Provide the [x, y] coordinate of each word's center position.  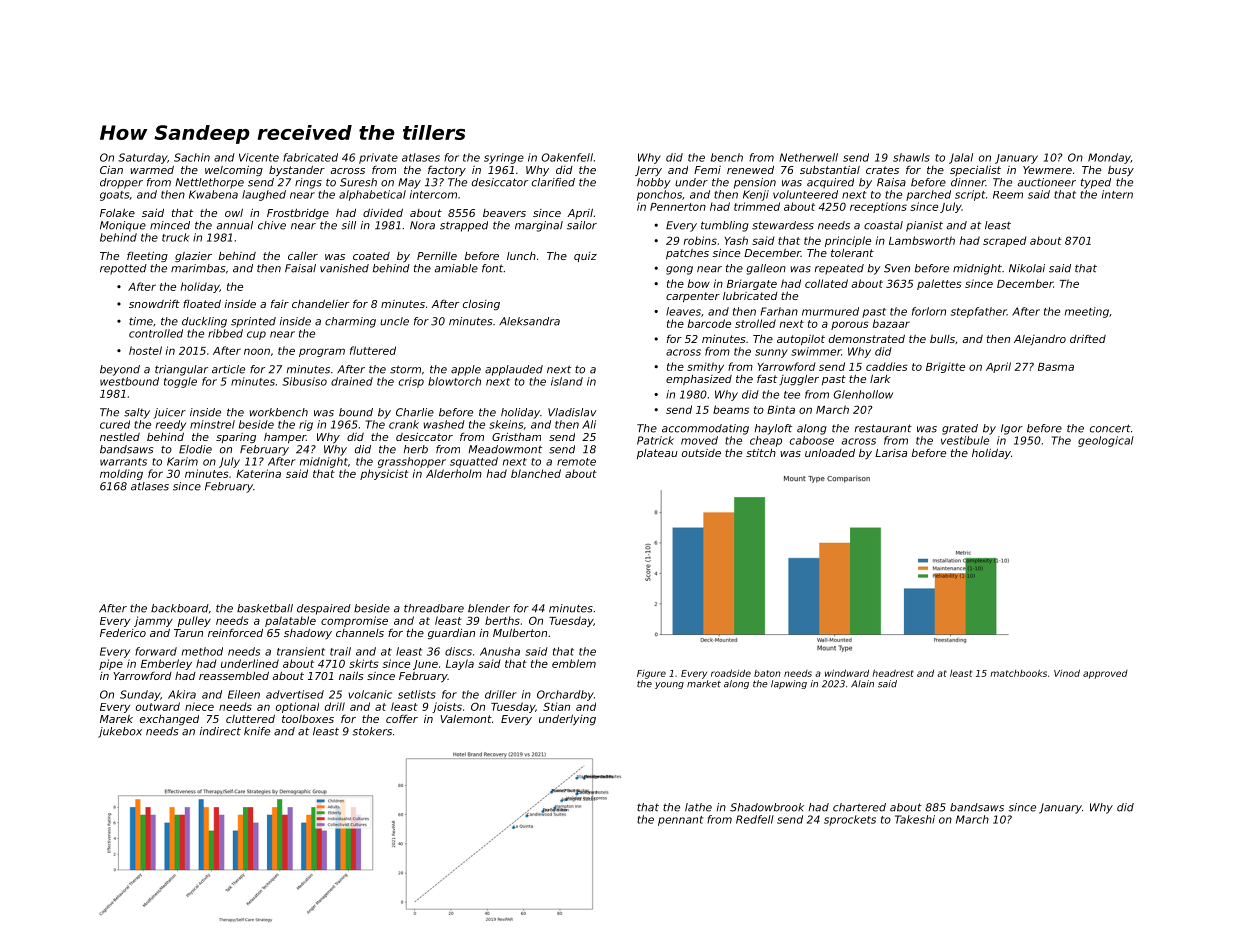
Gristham [516, 436]
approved [1105, 674]
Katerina [258, 473]
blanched [536, 473]
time [141, 321]
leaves [683, 311]
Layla [460, 664]
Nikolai [1027, 268]
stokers [372, 731]
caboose [812, 440]
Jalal [961, 158]
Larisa [891, 453]
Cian [111, 169]
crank [404, 424]
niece [199, 706]
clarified [553, 182]
